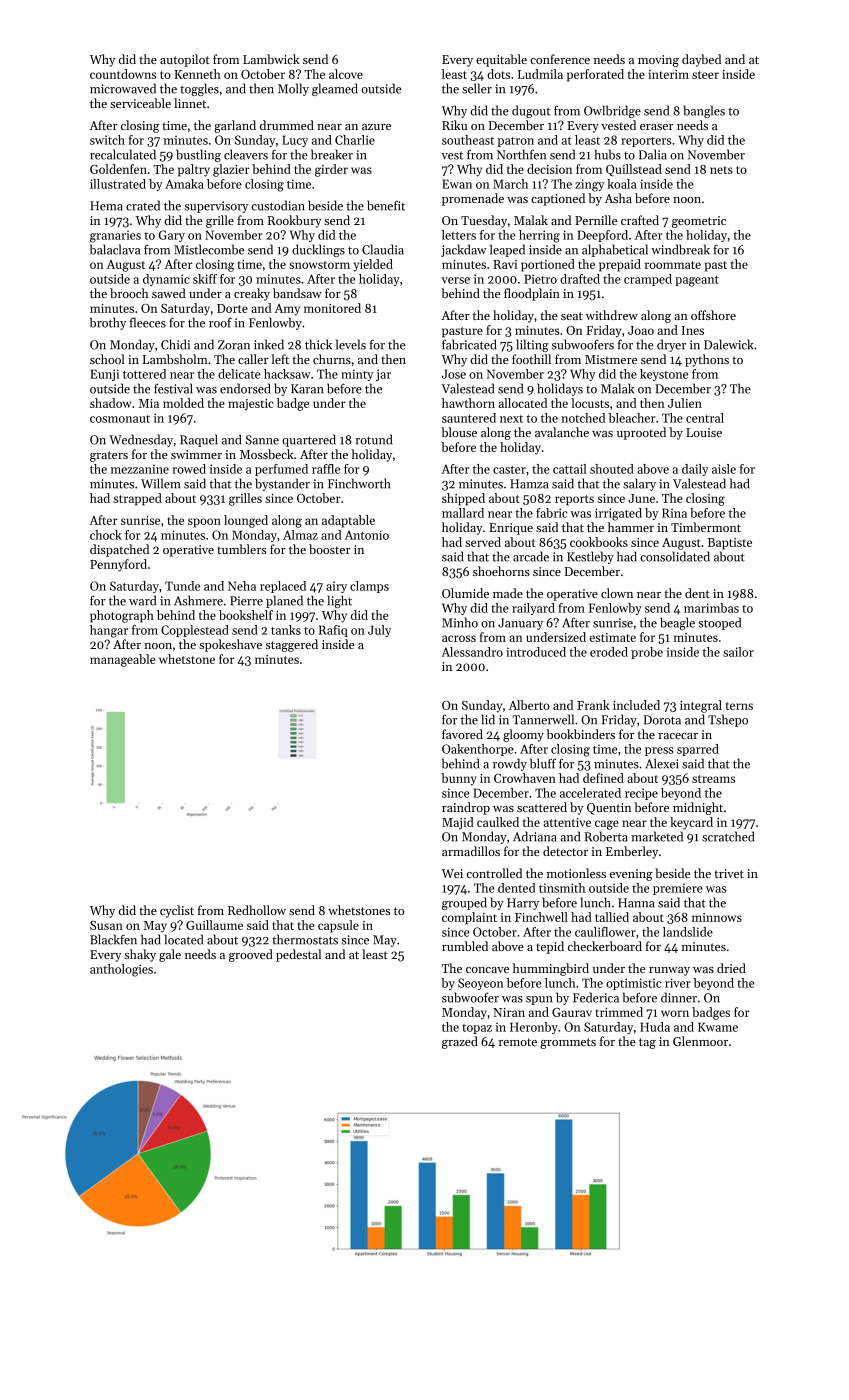 The image size is (849, 1400). I want to click on school, so click(107, 359).
